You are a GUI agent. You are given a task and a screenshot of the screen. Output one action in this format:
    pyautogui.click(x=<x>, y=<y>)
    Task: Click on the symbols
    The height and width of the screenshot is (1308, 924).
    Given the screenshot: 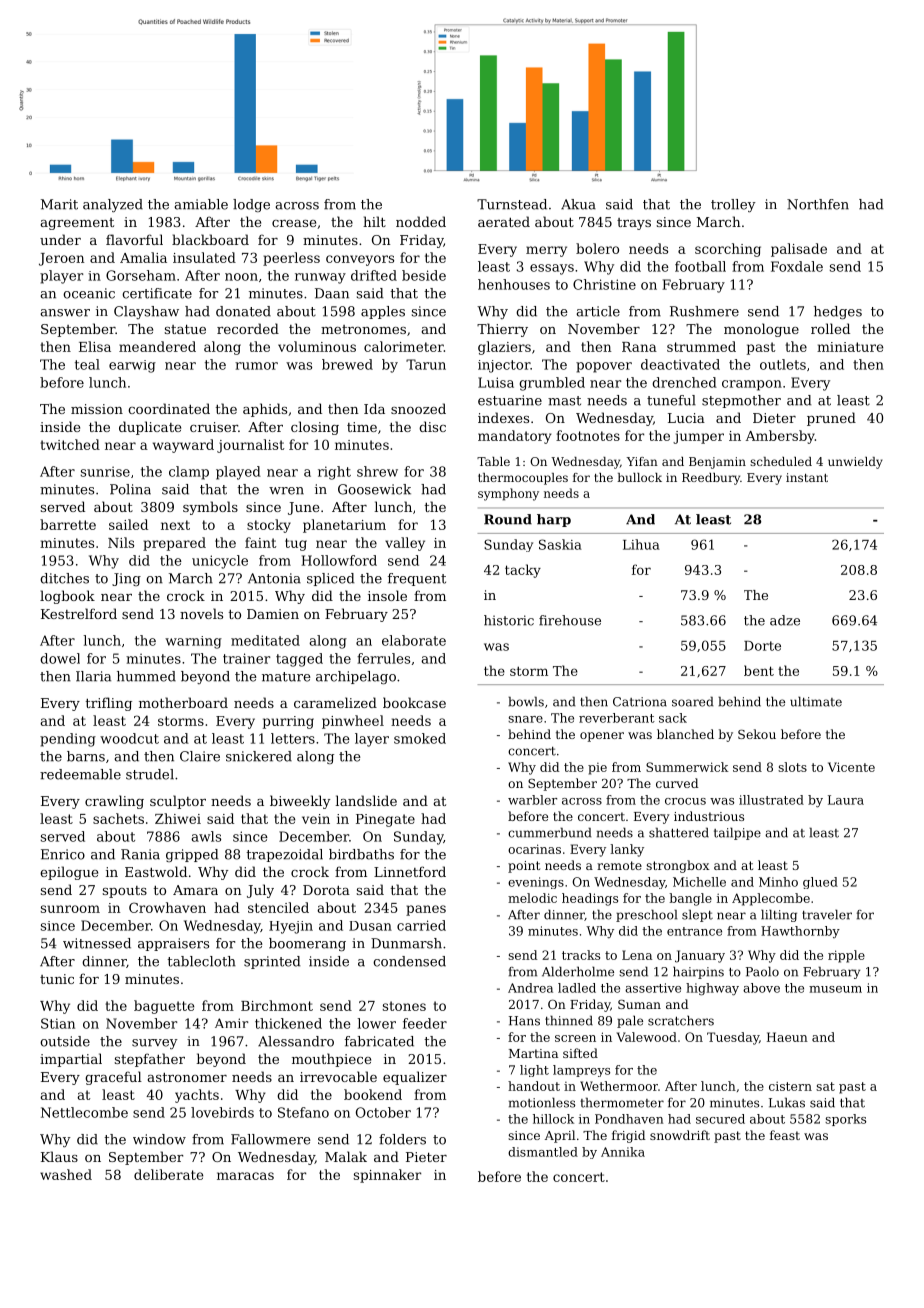 What is the action you would take?
    pyautogui.click(x=210, y=508)
